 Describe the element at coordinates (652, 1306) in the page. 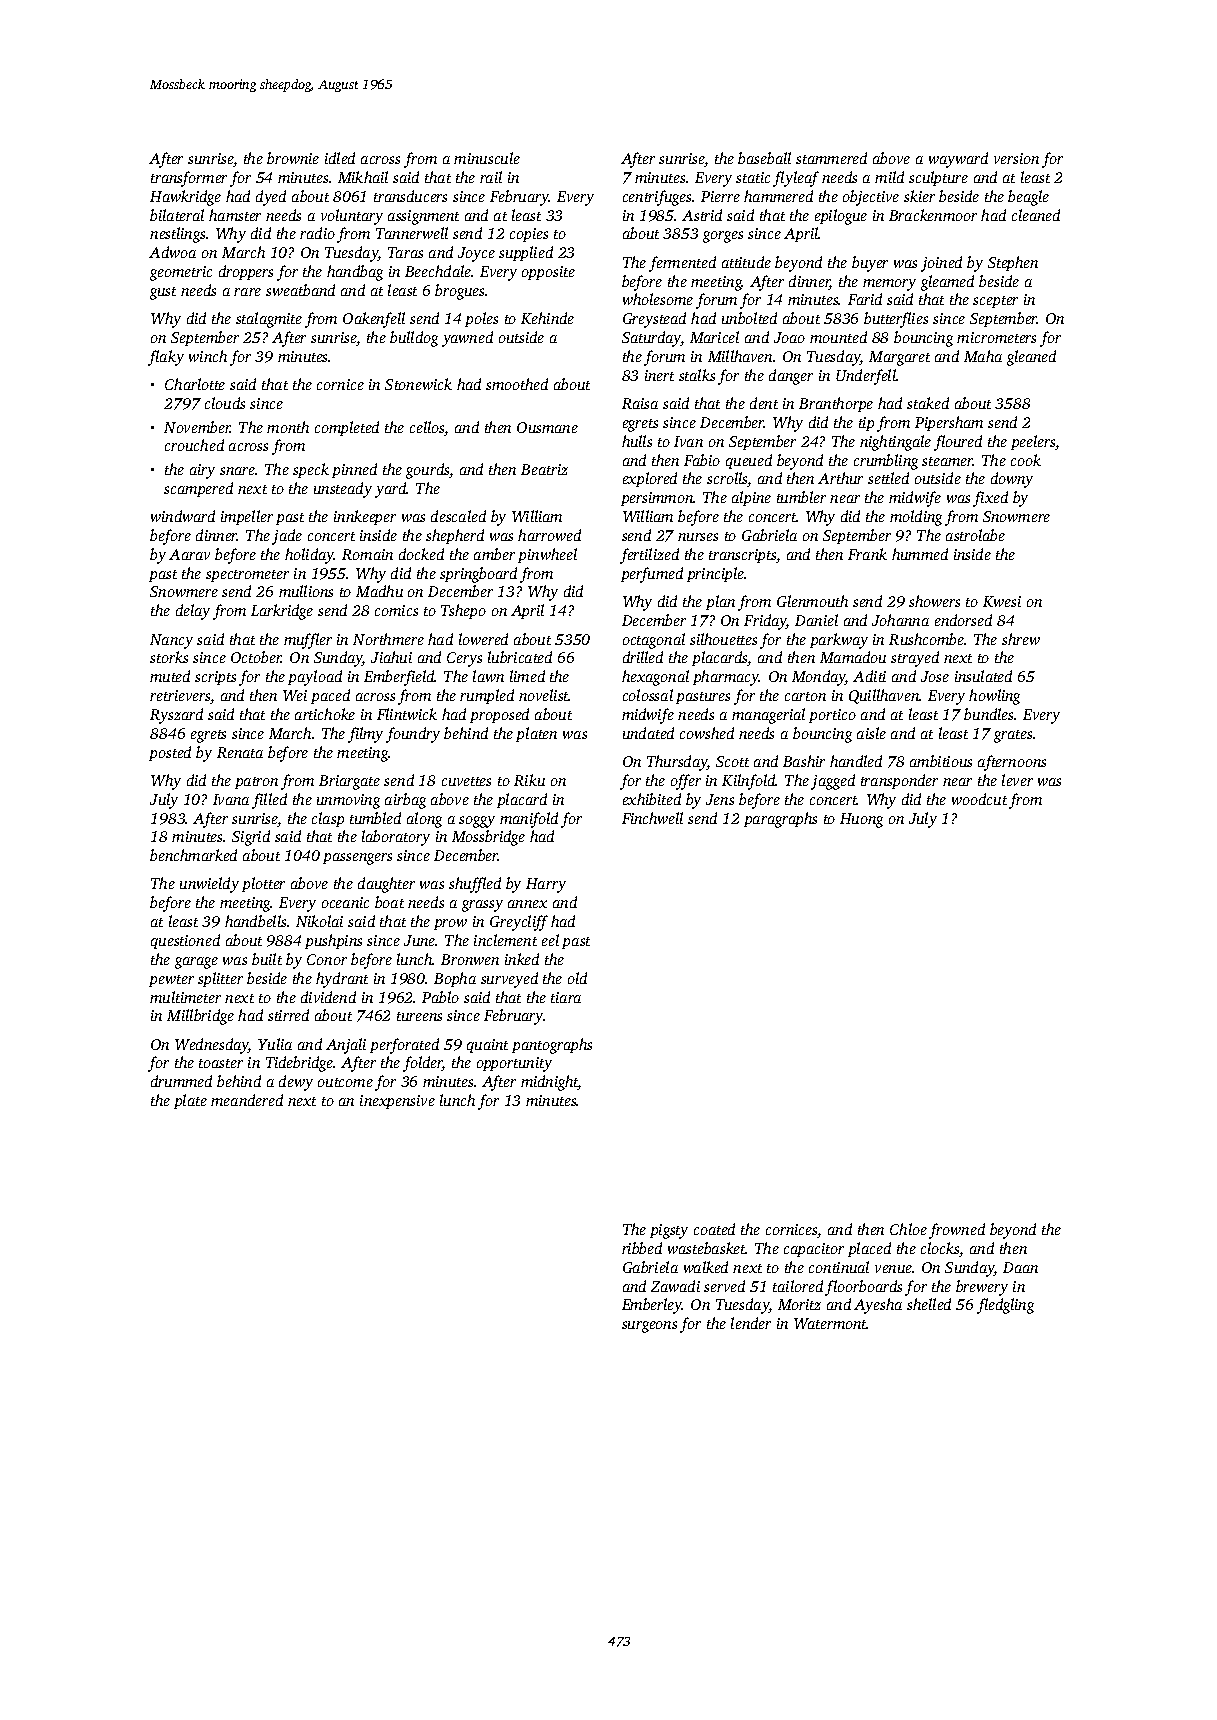

I see `Emberley` at that location.
